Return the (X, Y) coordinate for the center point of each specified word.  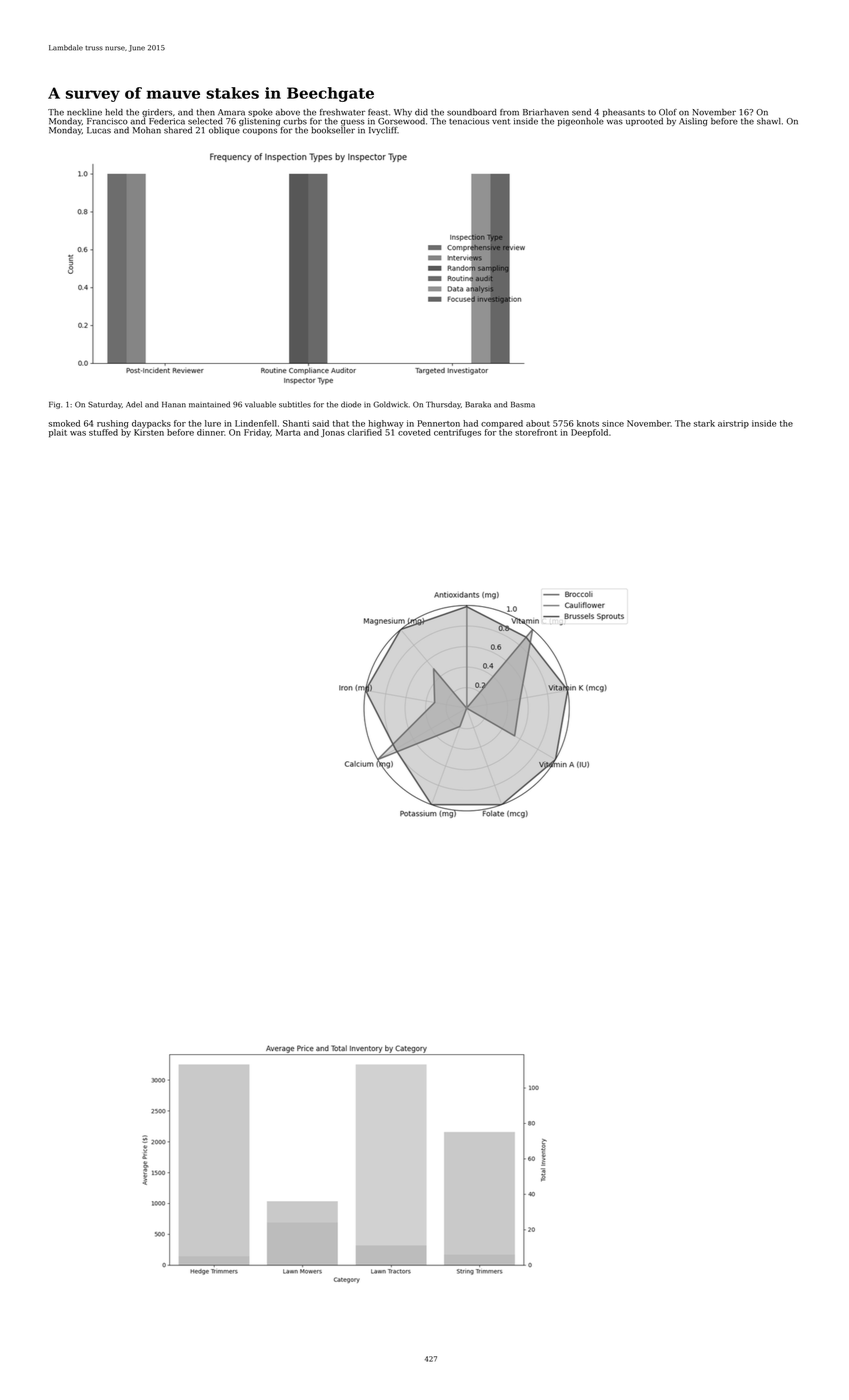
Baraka (478, 404)
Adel (134, 404)
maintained (209, 404)
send (581, 112)
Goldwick (390, 404)
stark (704, 423)
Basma (523, 405)
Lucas (99, 130)
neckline (84, 112)
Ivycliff (383, 131)
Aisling (693, 122)
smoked (64, 423)
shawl (769, 121)
